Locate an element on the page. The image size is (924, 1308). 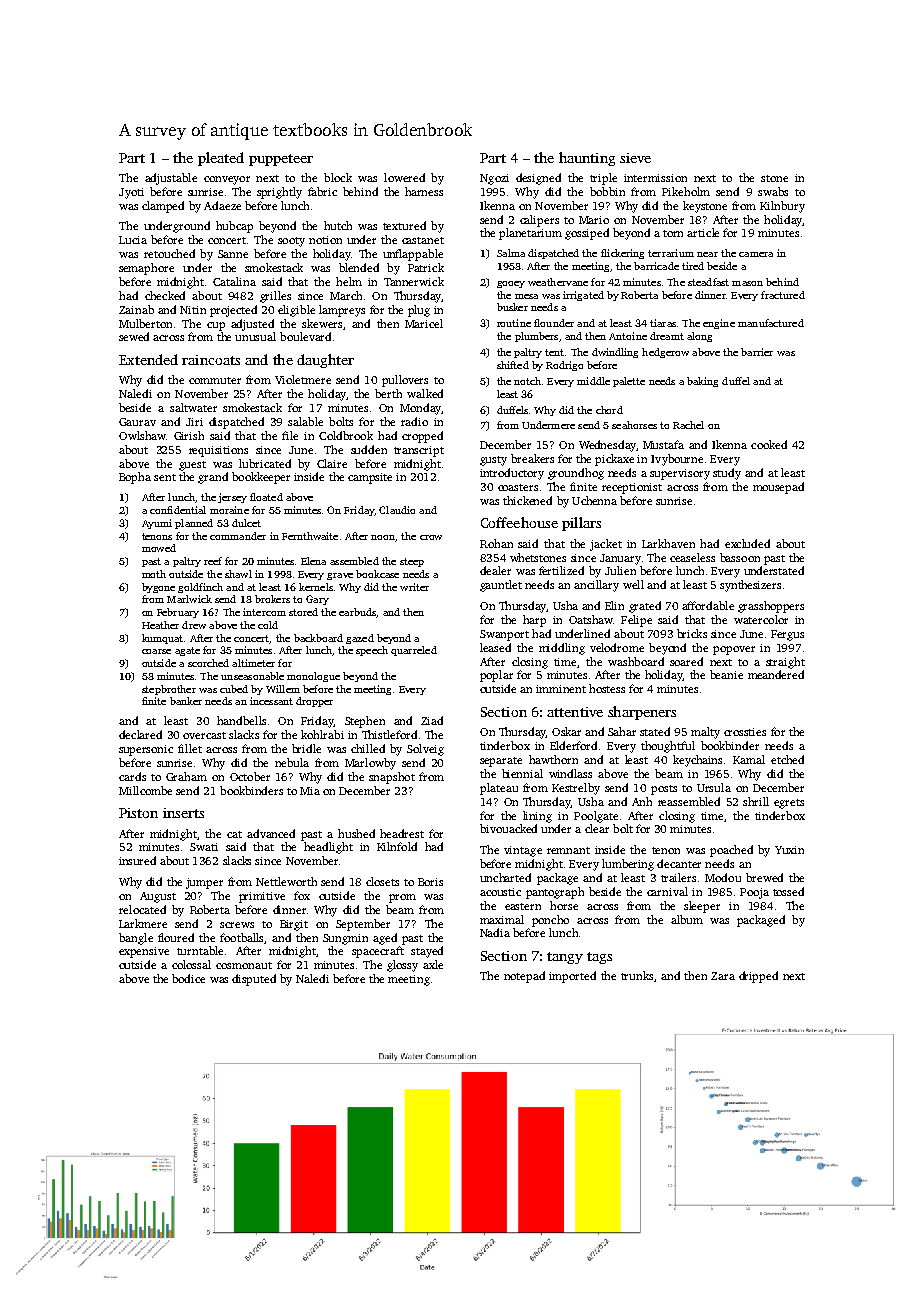
hostess is located at coordinates (607, 688).
